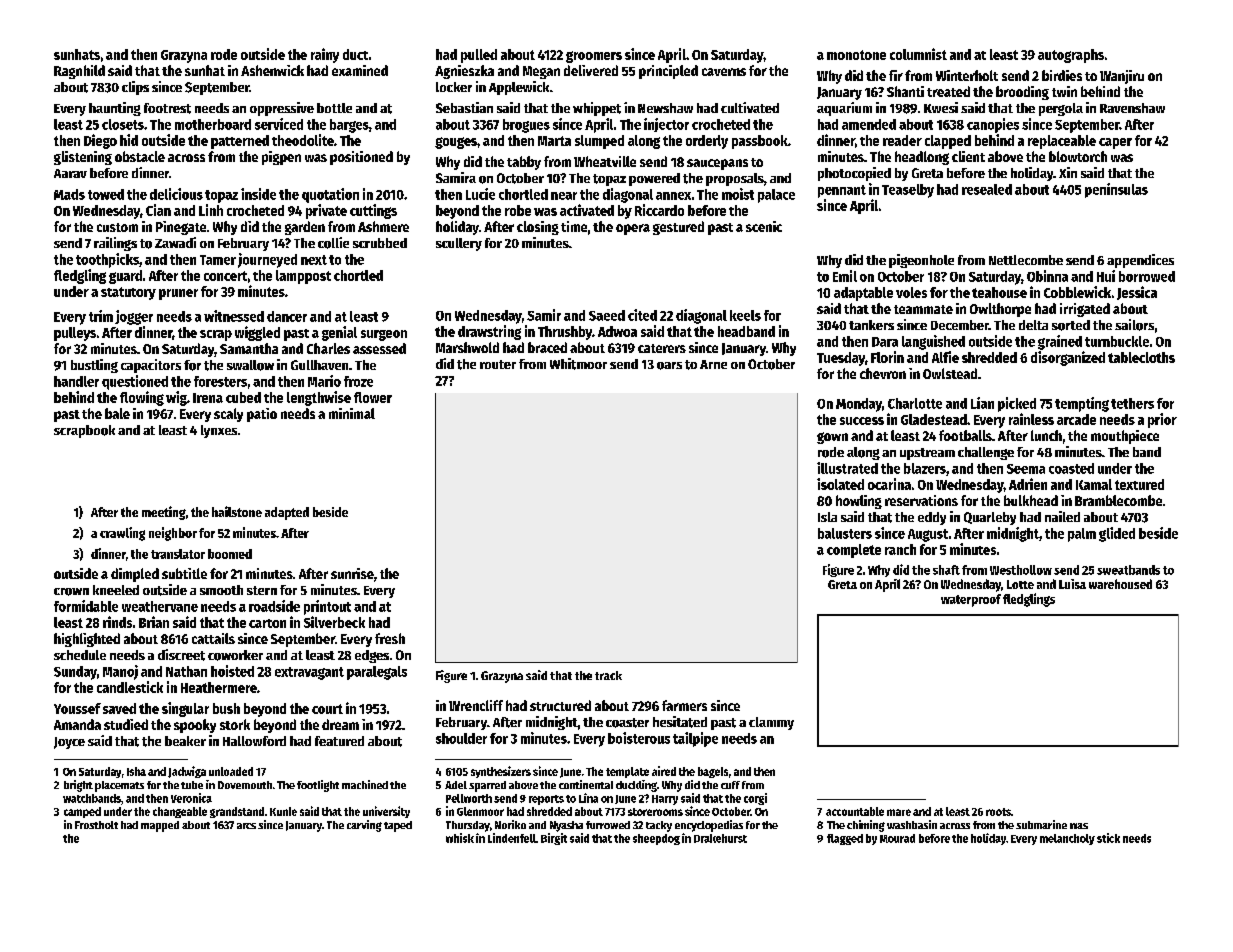 The width and height of the page is (1233, 952). Describe the element at coordinates (325, 55) in the page. I see `rainy` at that location.
